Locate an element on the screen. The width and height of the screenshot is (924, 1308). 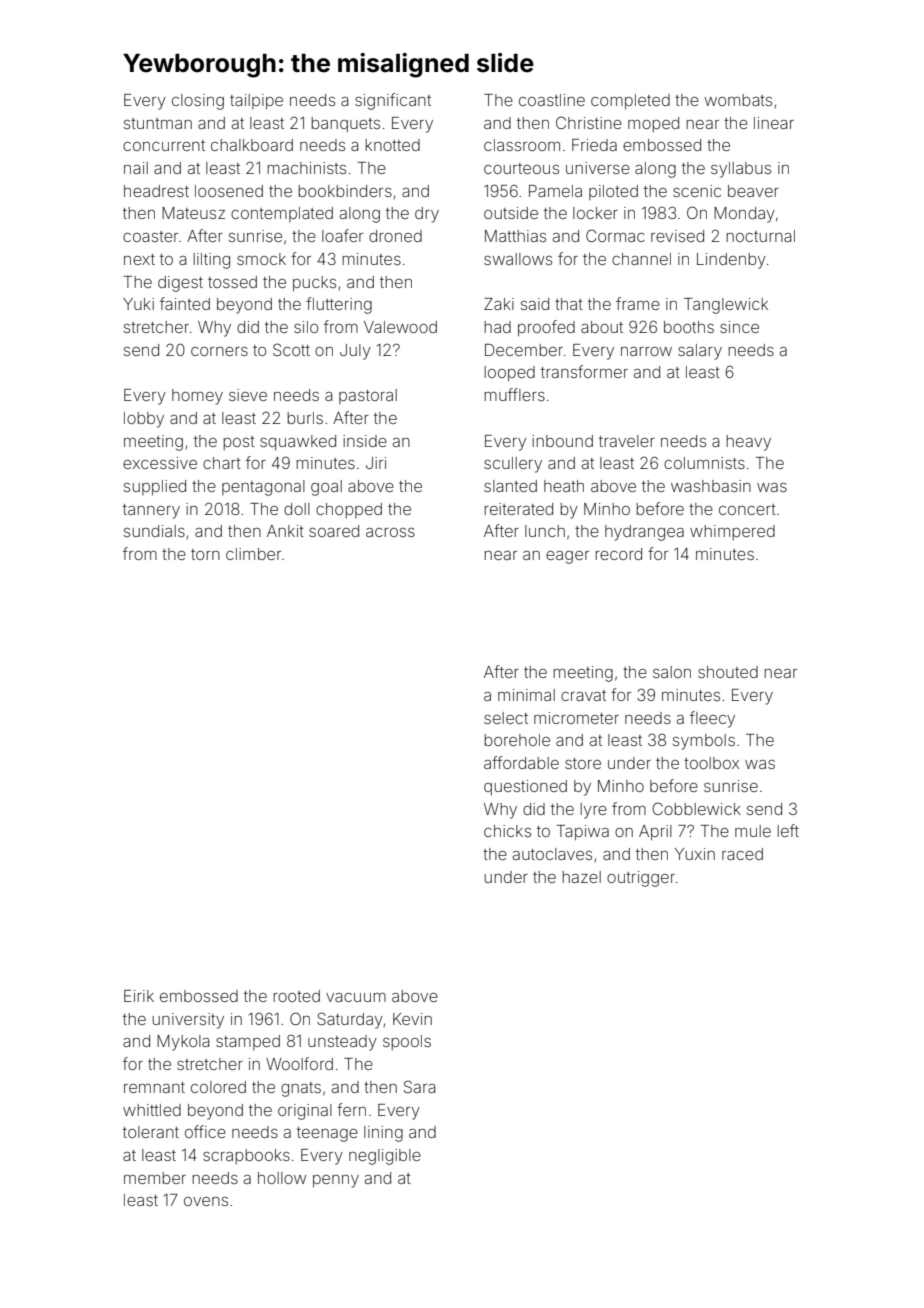
significant is located at coordinates (393, 101).
